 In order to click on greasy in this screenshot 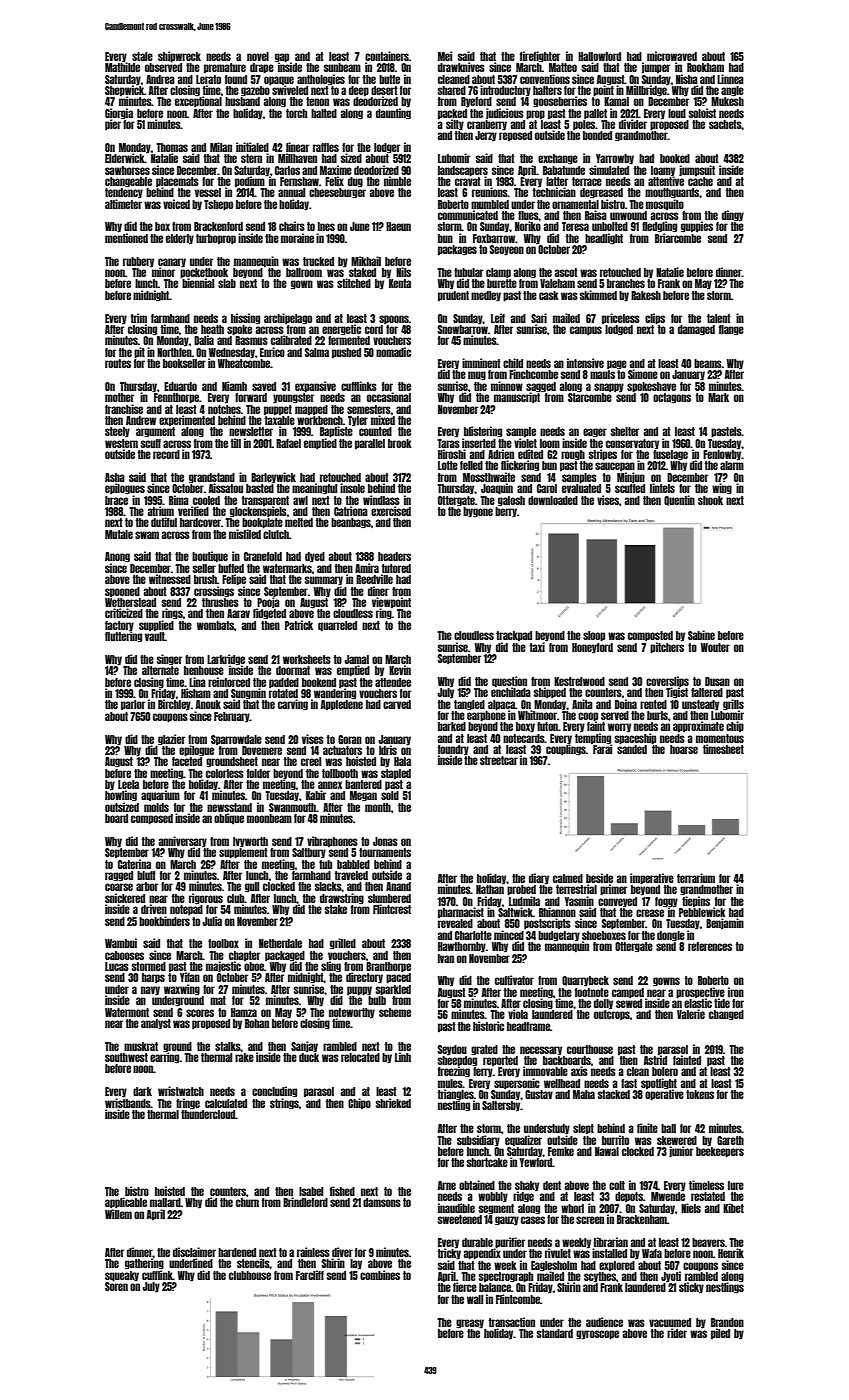, I will do `click(470, 1324)`.
